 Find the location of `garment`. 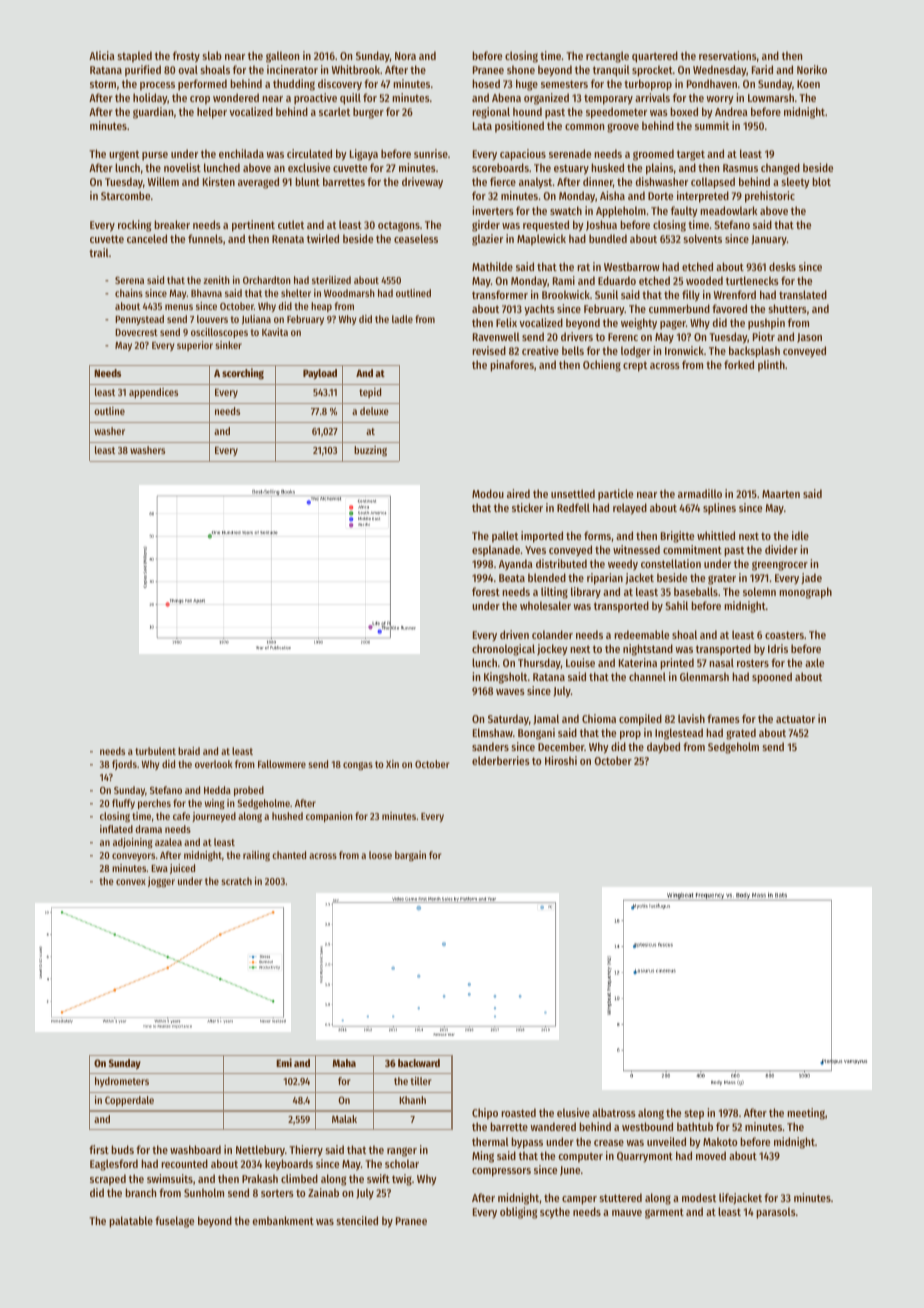

garment is located at coordinates (664, 1213).
